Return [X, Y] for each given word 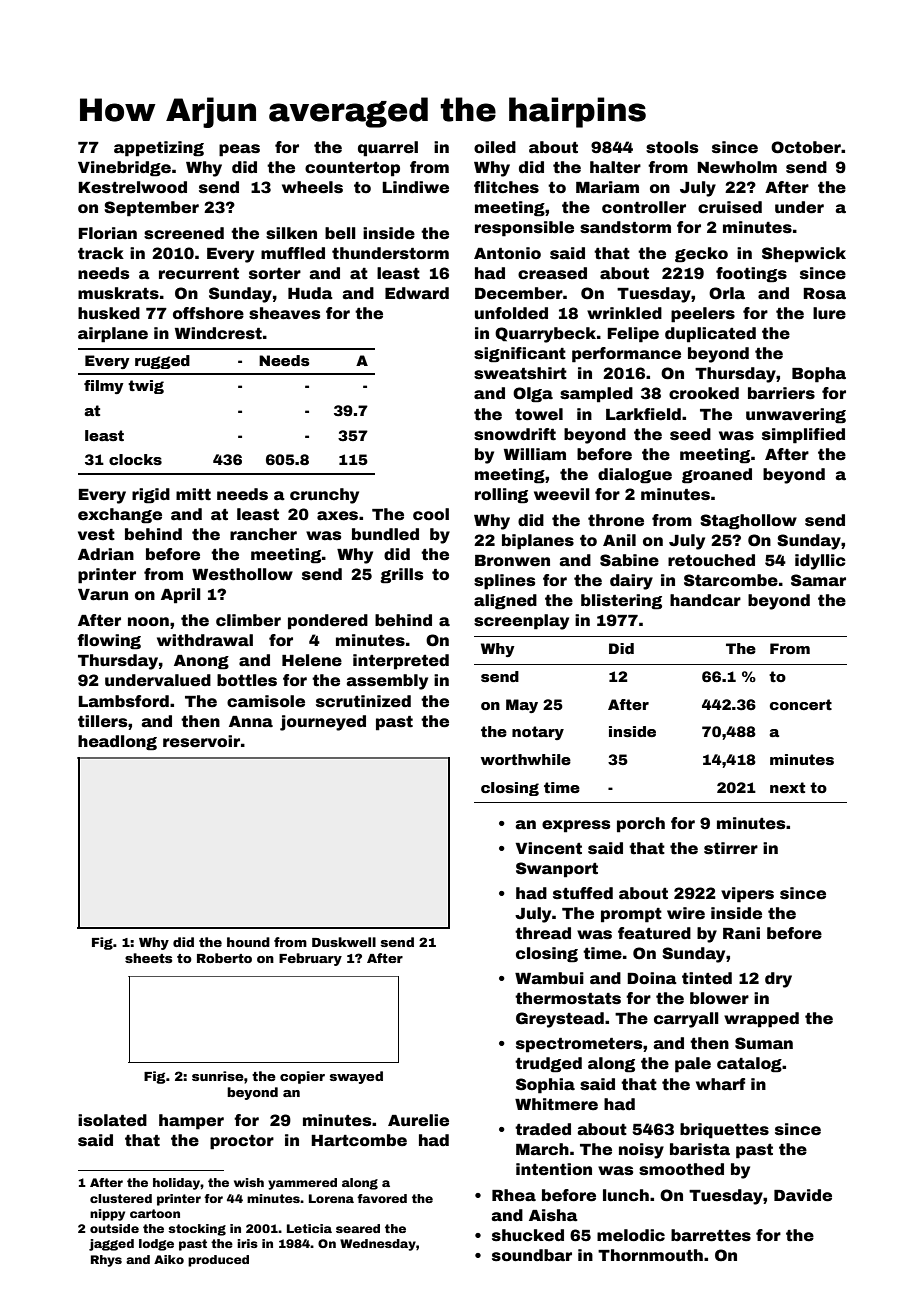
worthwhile [526, 759]
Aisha [553, 1215]
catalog [749, 1065]
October [806, 147]
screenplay [521, 622]
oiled [495, 147]
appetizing [159, 149]
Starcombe [731, 580]
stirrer [731, 848]
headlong [117, 743]
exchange [120, 516]
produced [218, 1261]
